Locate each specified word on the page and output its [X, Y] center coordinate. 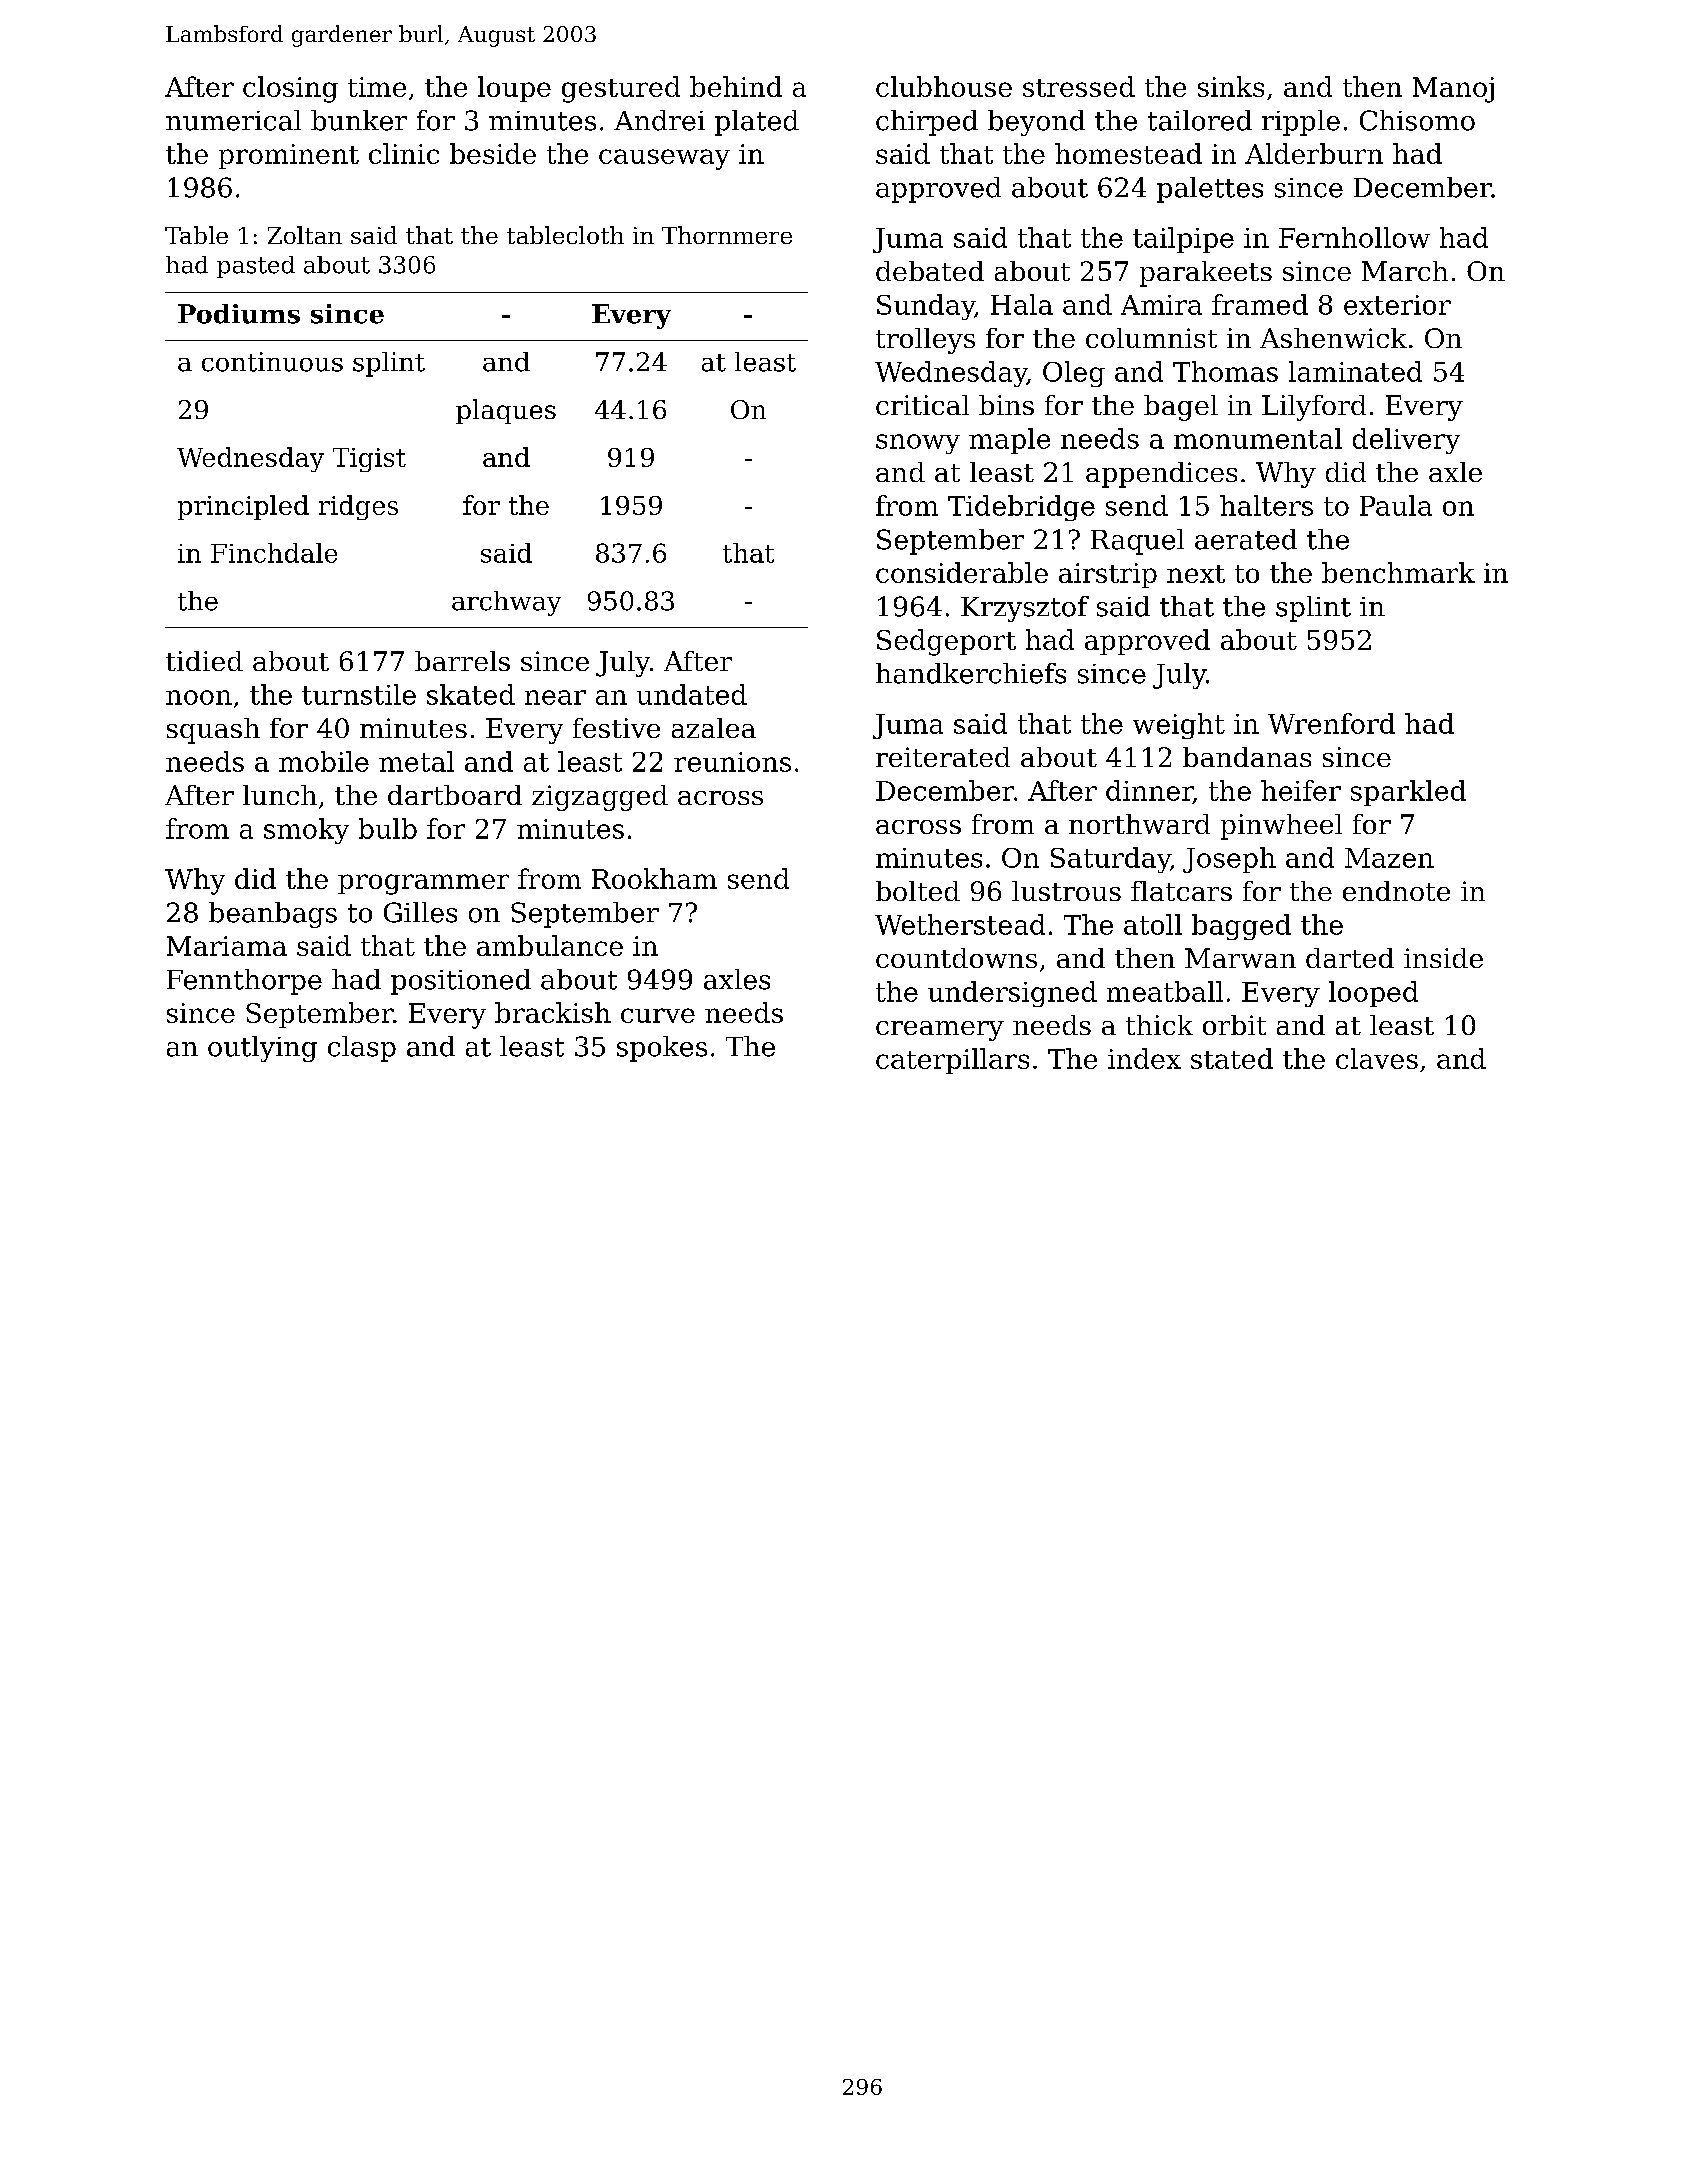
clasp [362, 1049]
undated [692, 694]
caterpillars [952, 1061]
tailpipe [1183, 240]
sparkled [1408, 793]
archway [506, 603]
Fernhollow [1354, 237]
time [377, 87]
